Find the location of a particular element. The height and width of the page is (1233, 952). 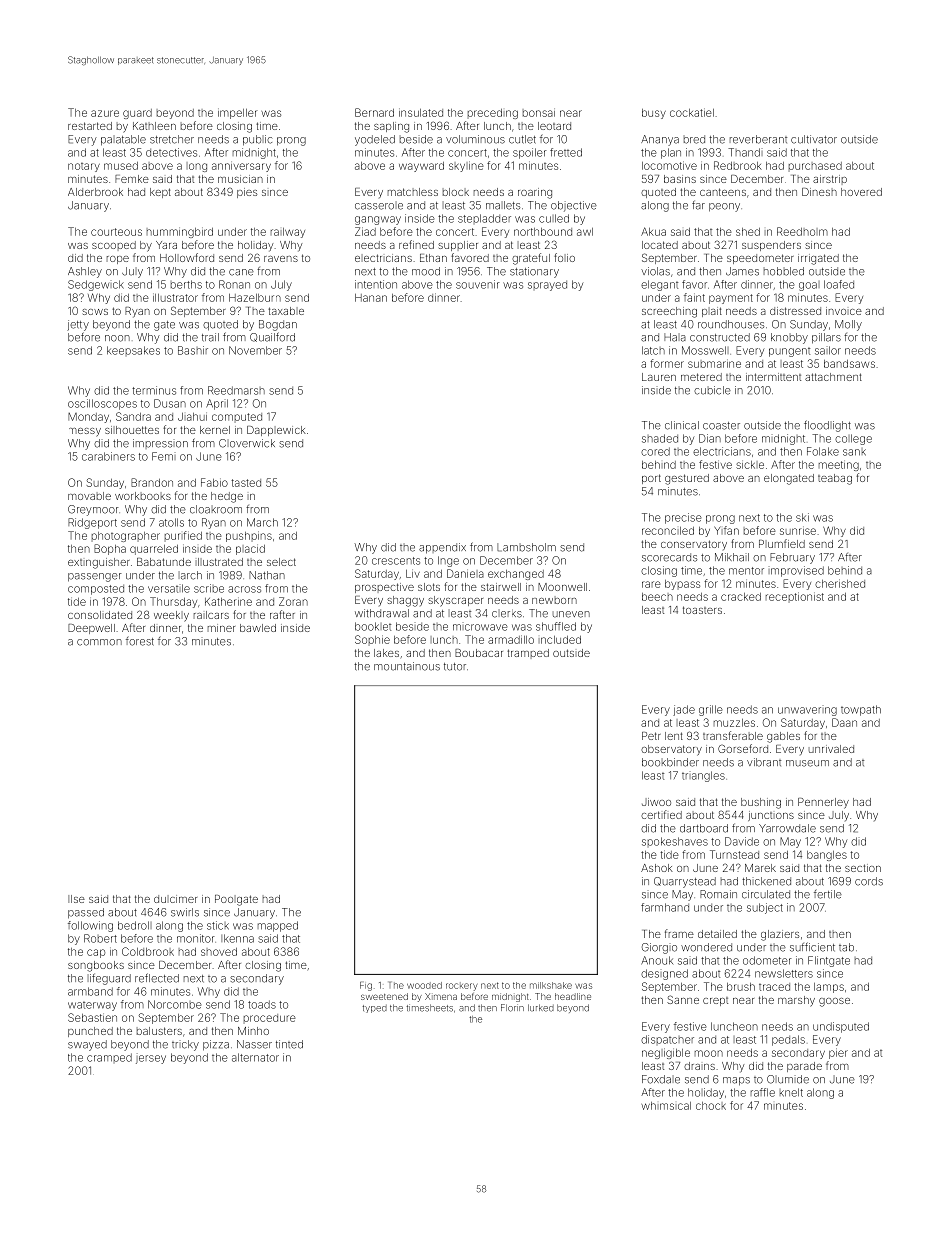

tinted is located at coordinates (289, 1044).
